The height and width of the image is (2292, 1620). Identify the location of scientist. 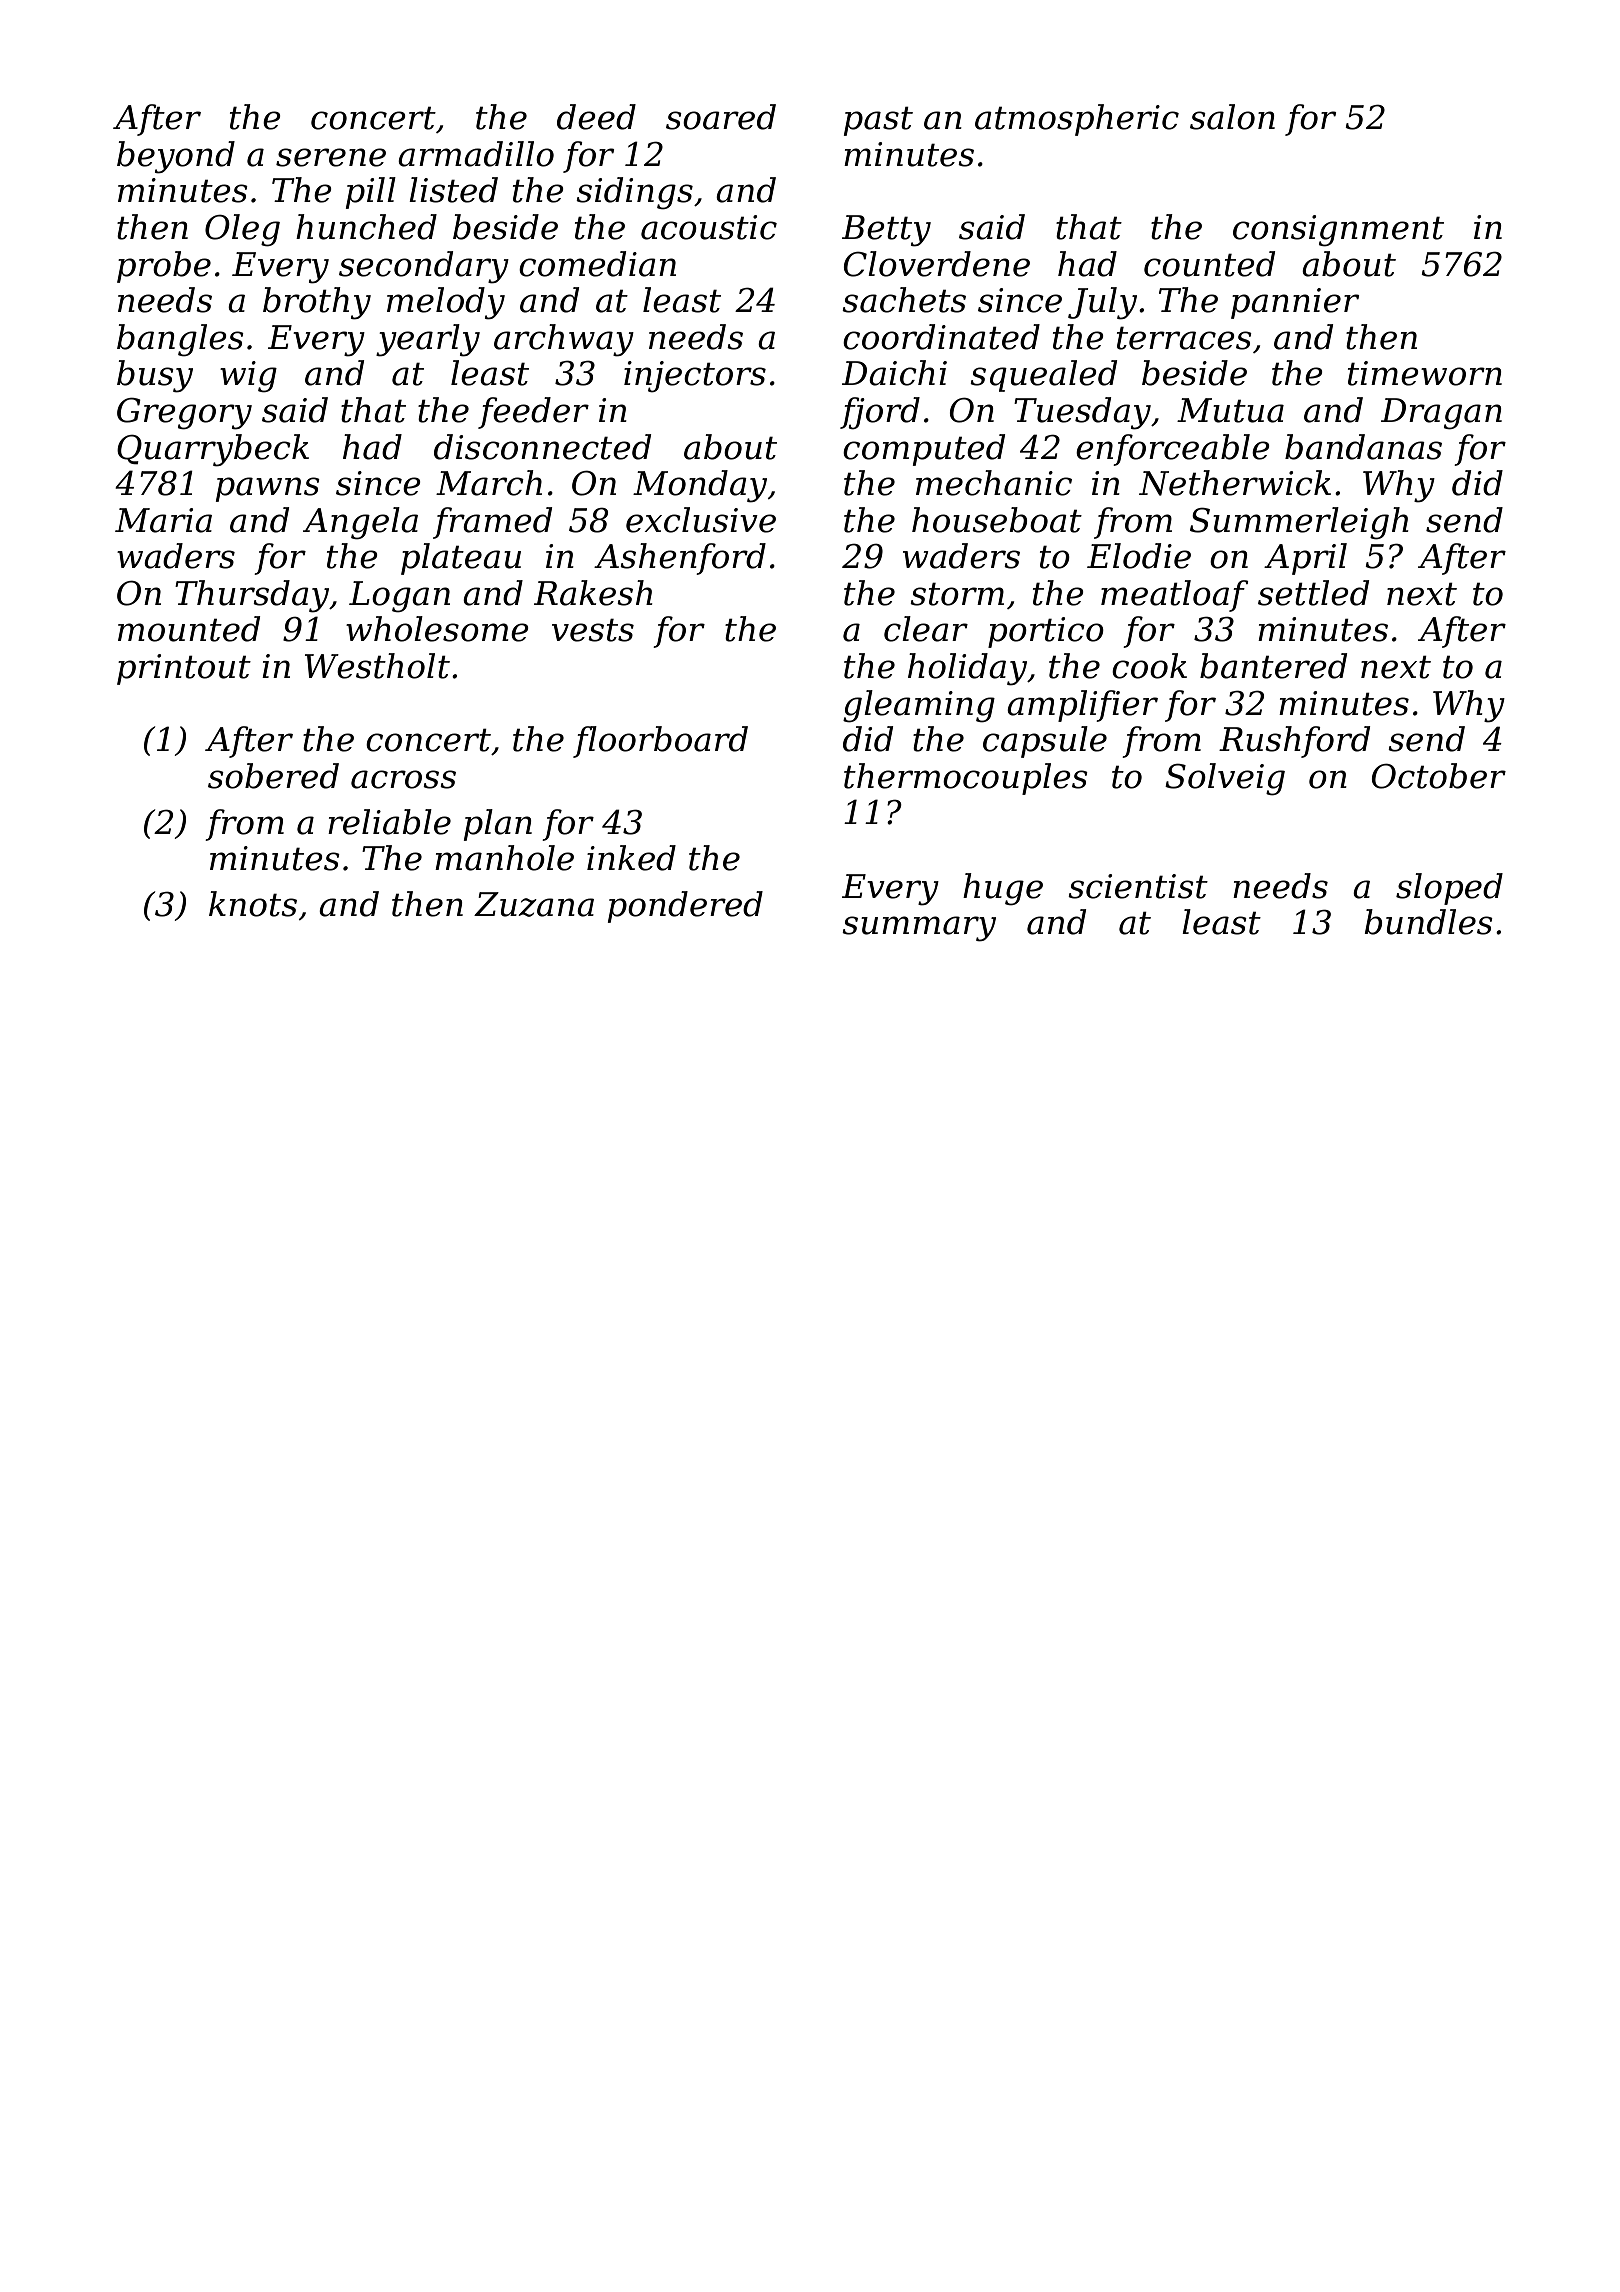
(1138, 886).
